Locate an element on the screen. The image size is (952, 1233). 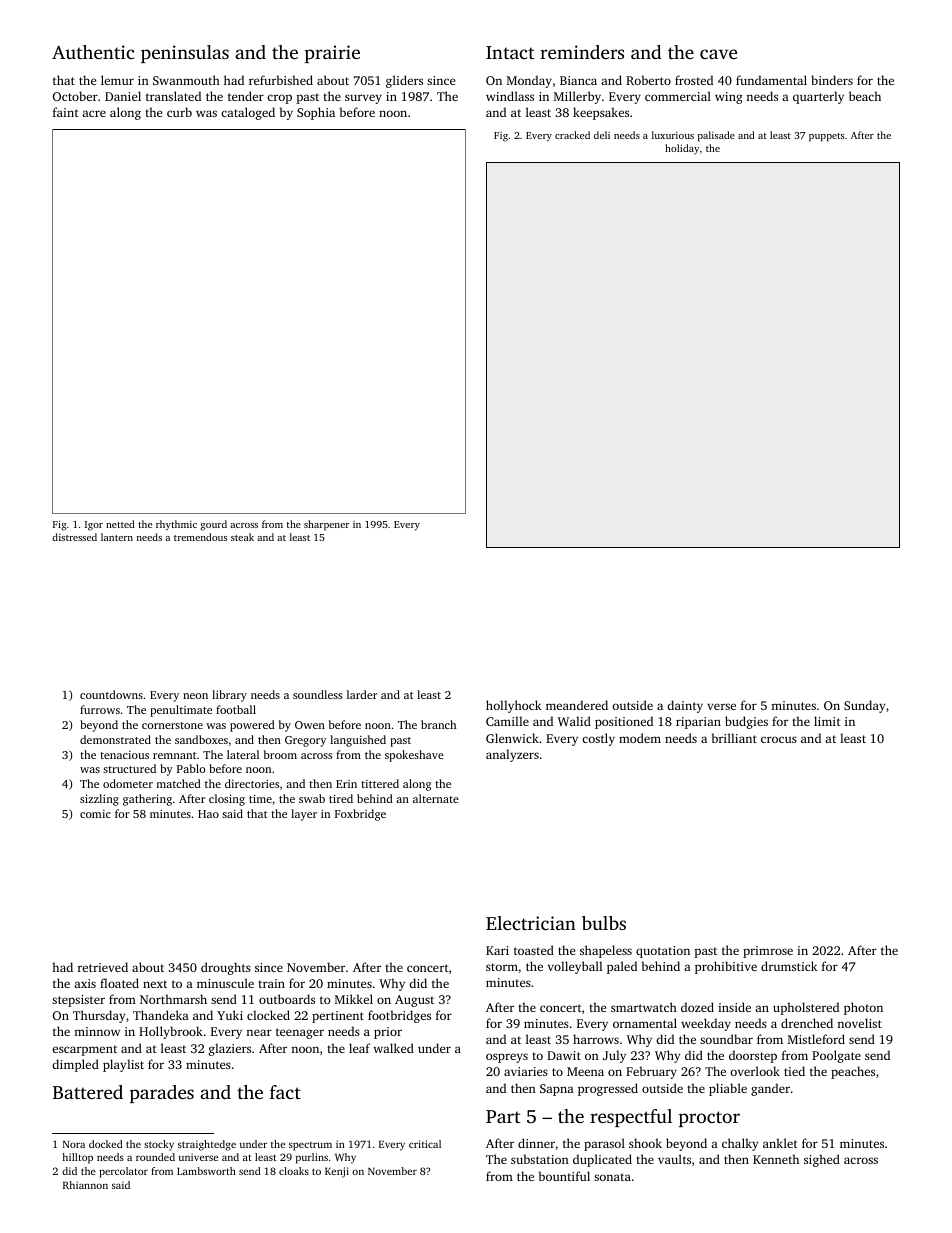
sharpener is located at coordinates (326, 525).
